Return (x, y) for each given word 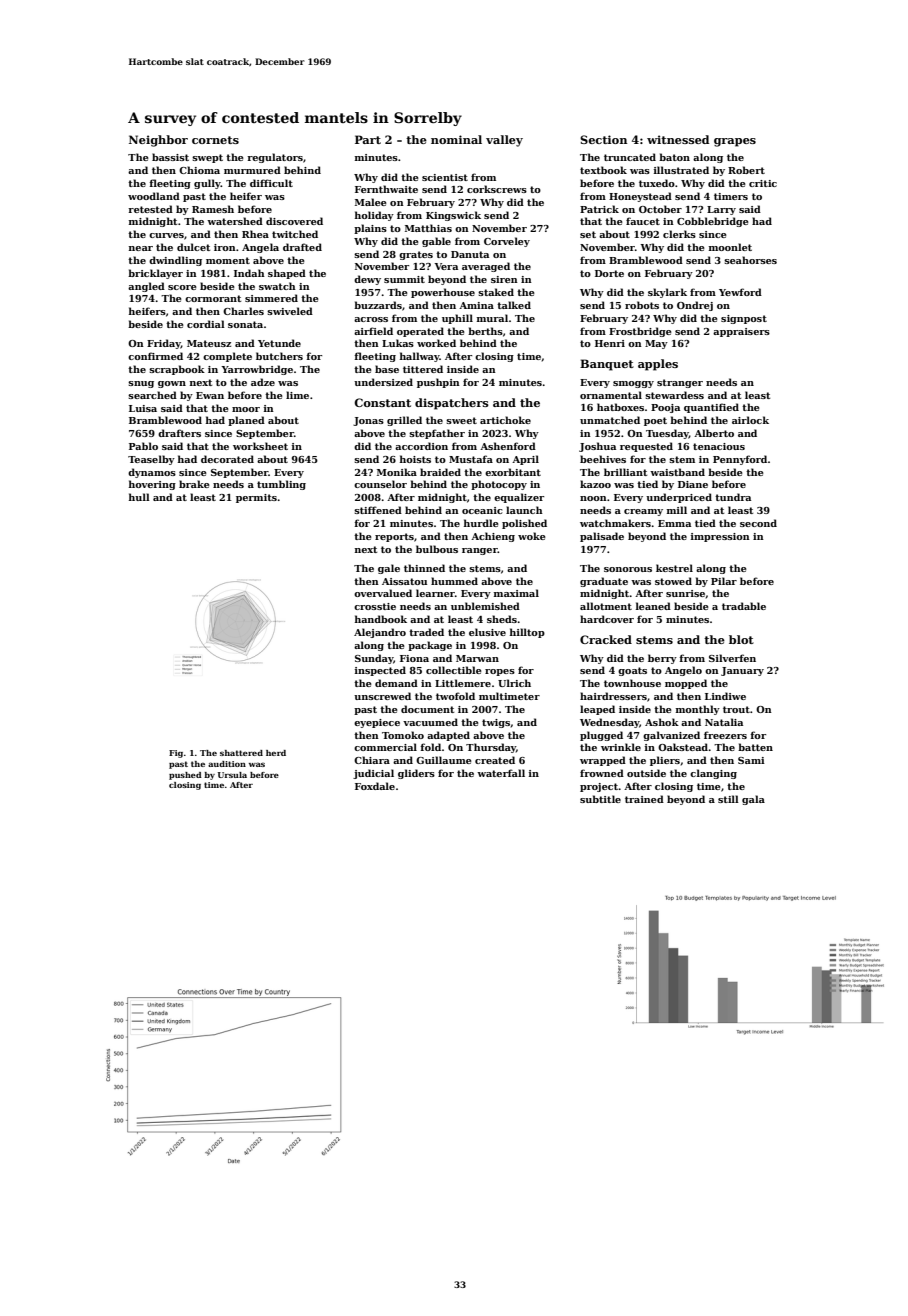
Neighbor (158, 141)
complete (227, 357)
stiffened (378, 510)
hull (139, 497)
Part (368, 139)
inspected (380, 671)
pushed (185, 776)
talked (514, 305)
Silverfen (732, 658)
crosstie (375, 606)
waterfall (501, 773)
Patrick (599, 209)
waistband (677, 472)
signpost (744, 319)
